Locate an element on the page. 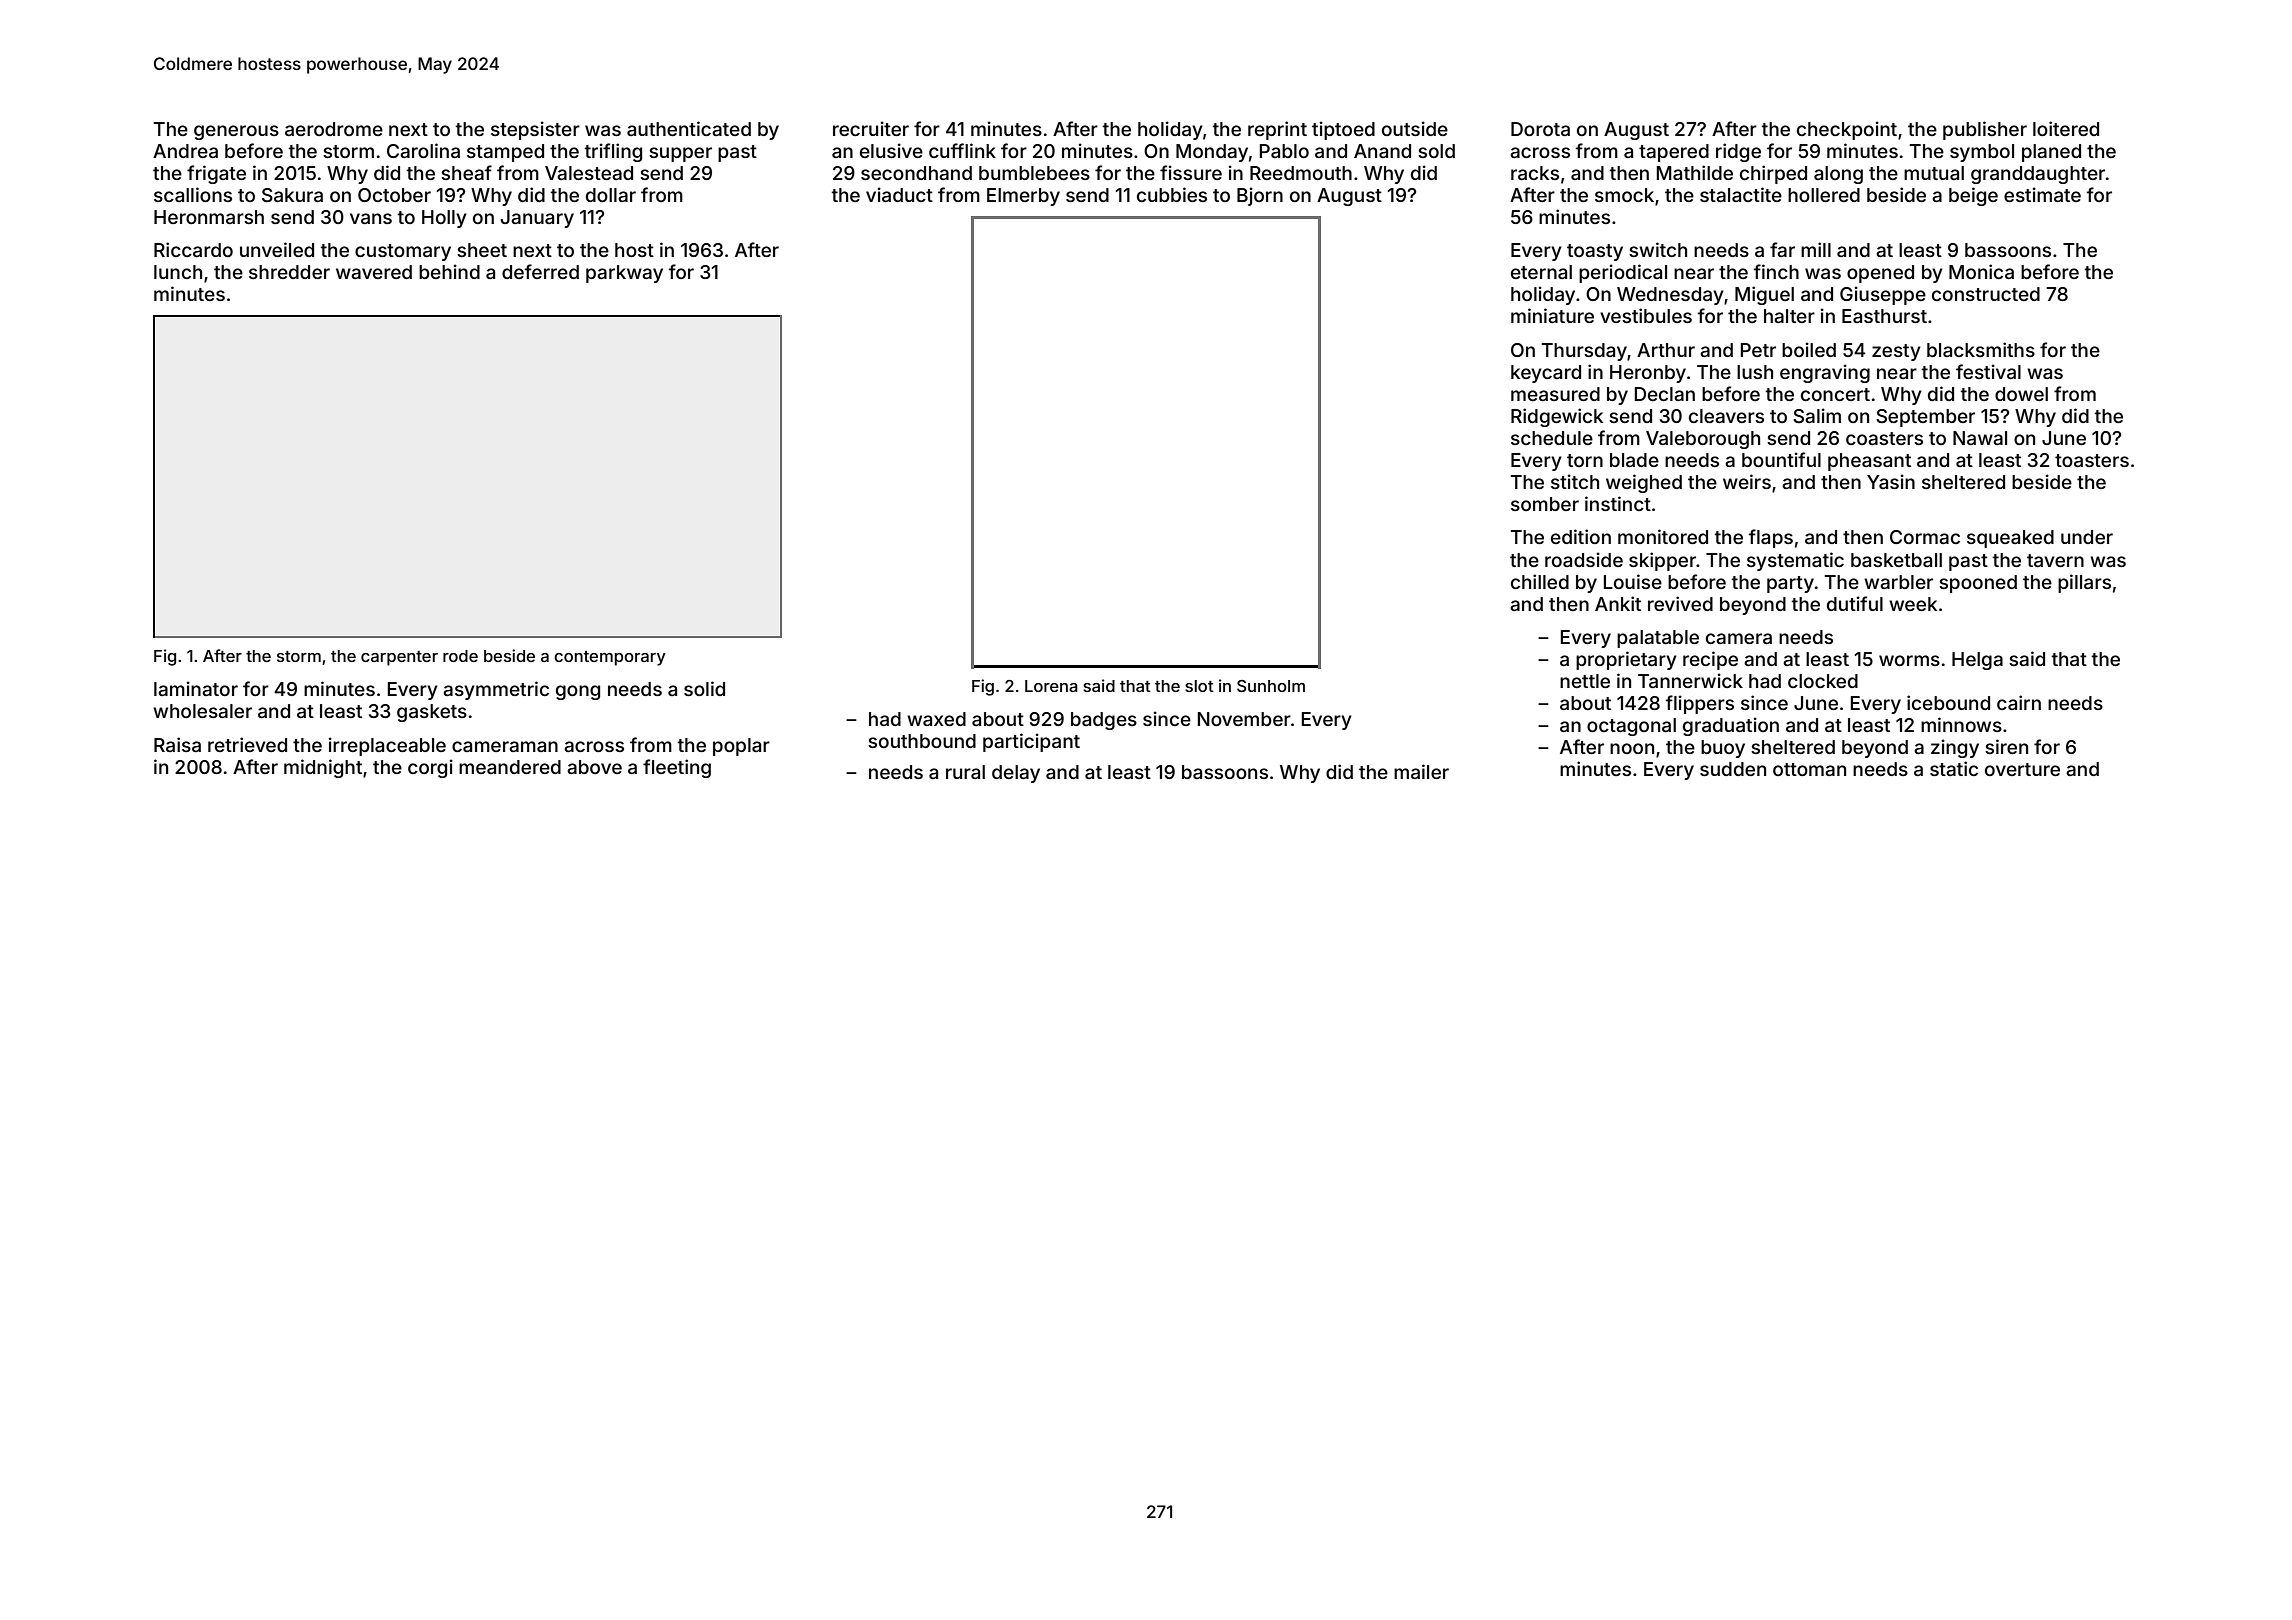  recruiter is located at coordinates (871, 128).
